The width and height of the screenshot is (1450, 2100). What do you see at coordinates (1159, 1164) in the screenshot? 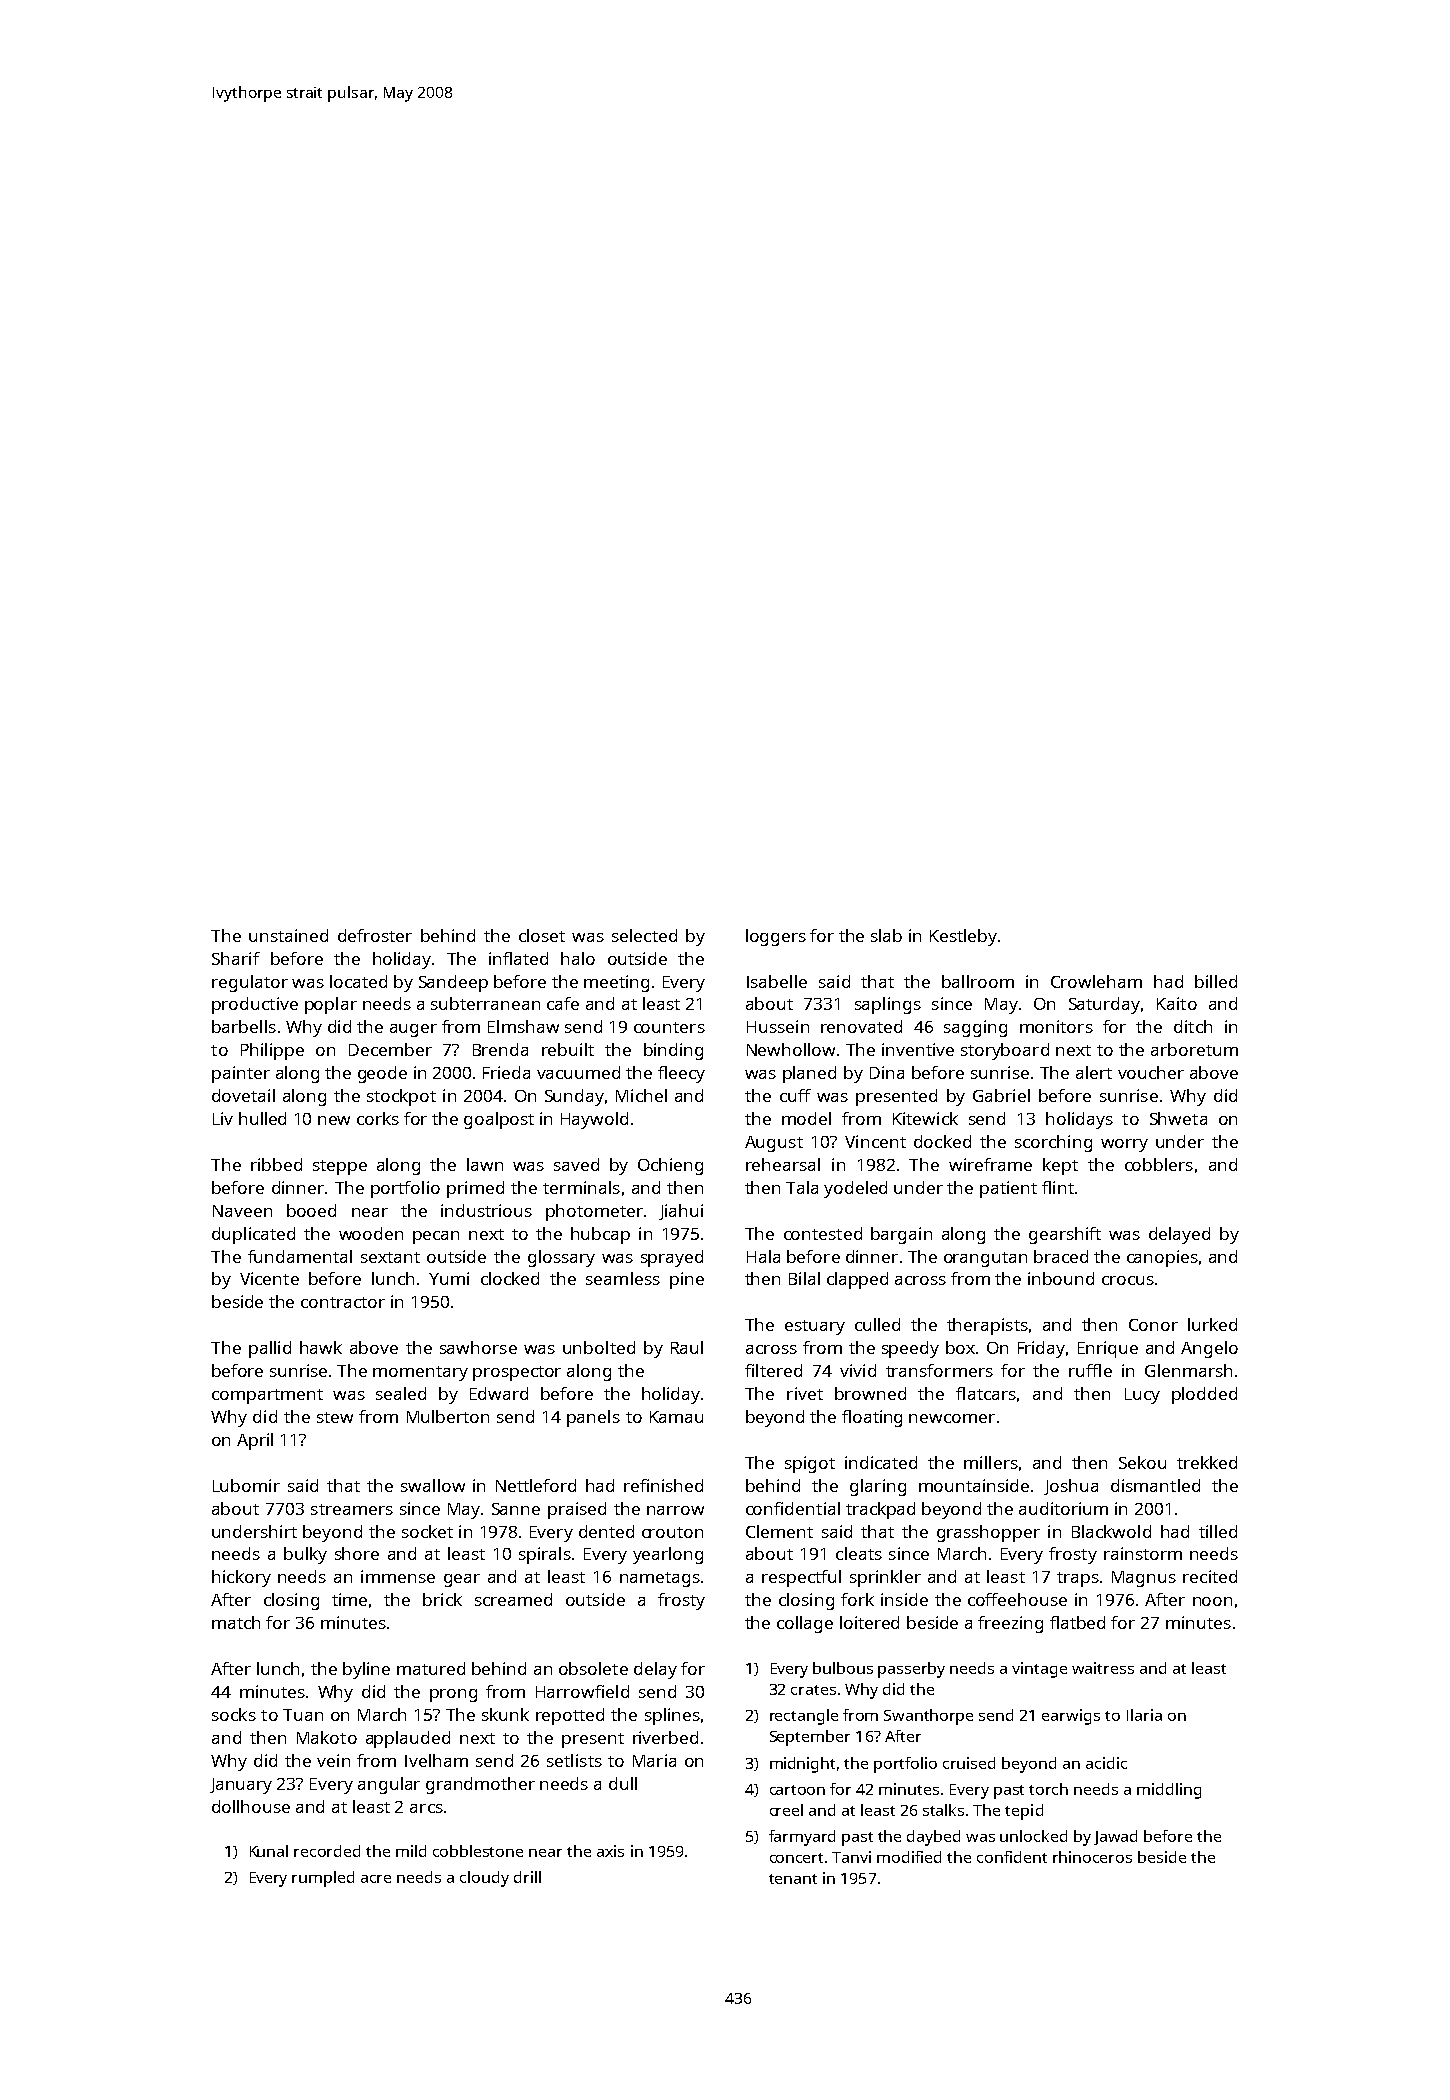
I see `cobblers` at bounding box center [1159, 1164].
